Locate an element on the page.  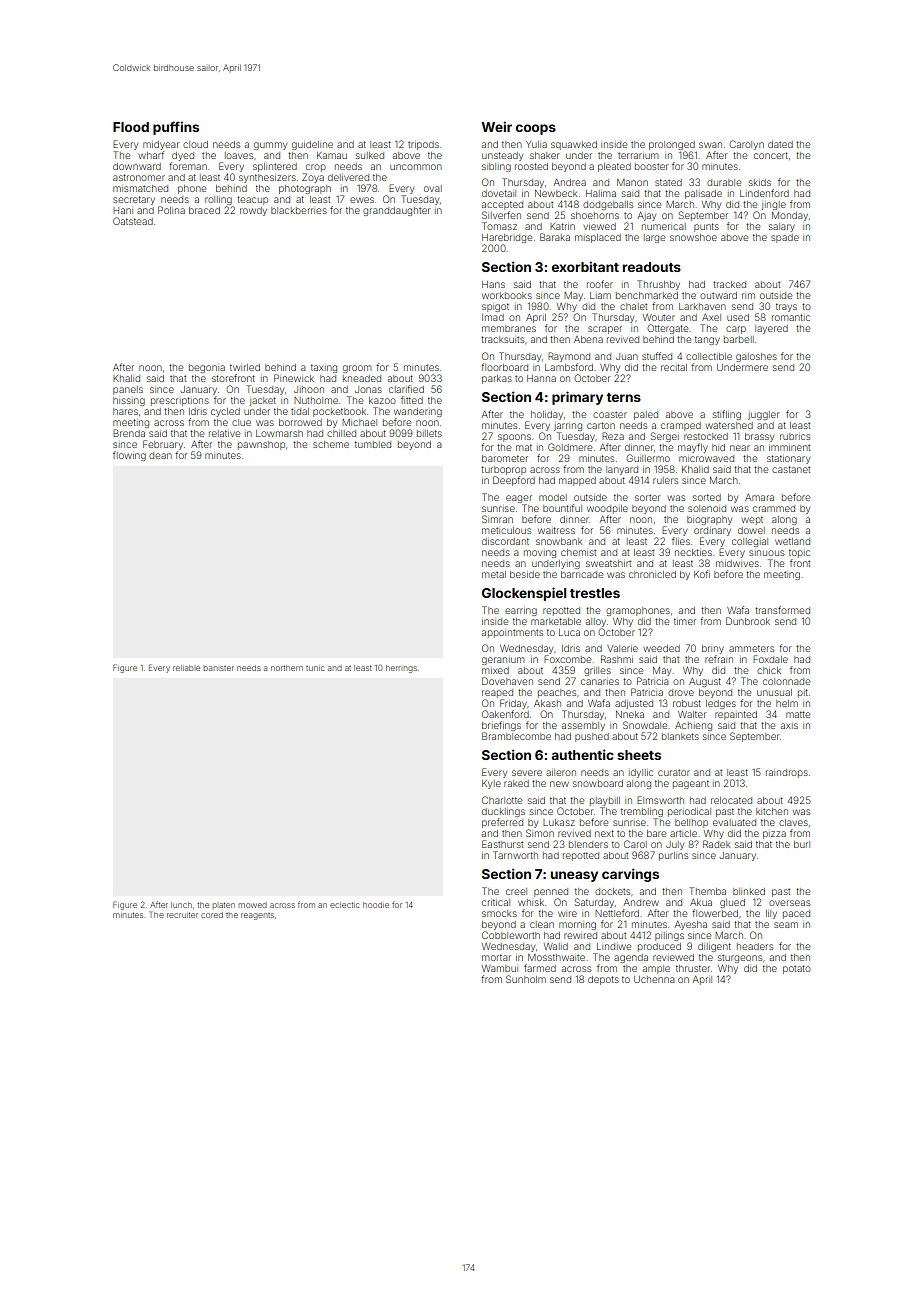
headers is located at coordinates (755, 946).
